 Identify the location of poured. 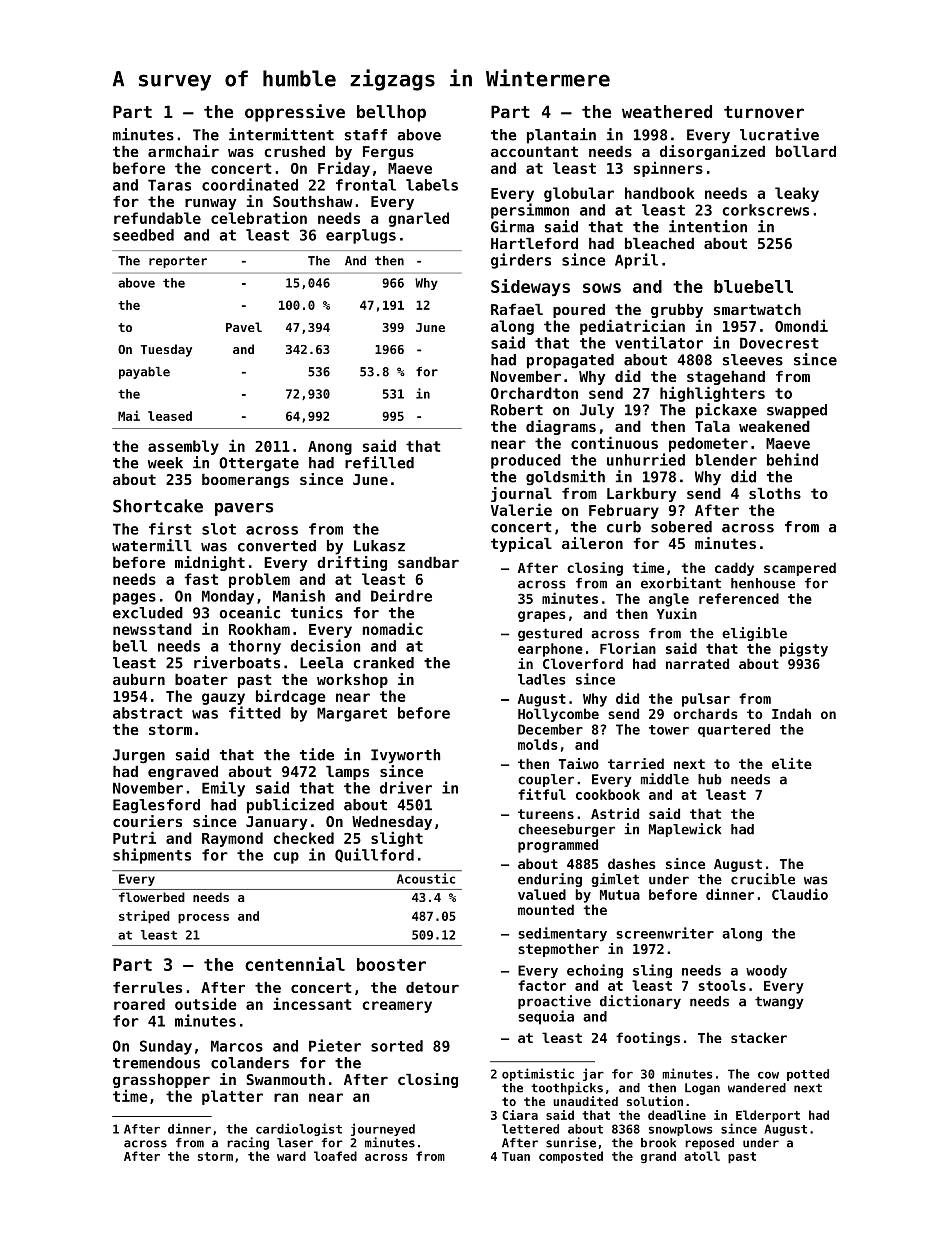
(579, 311).
